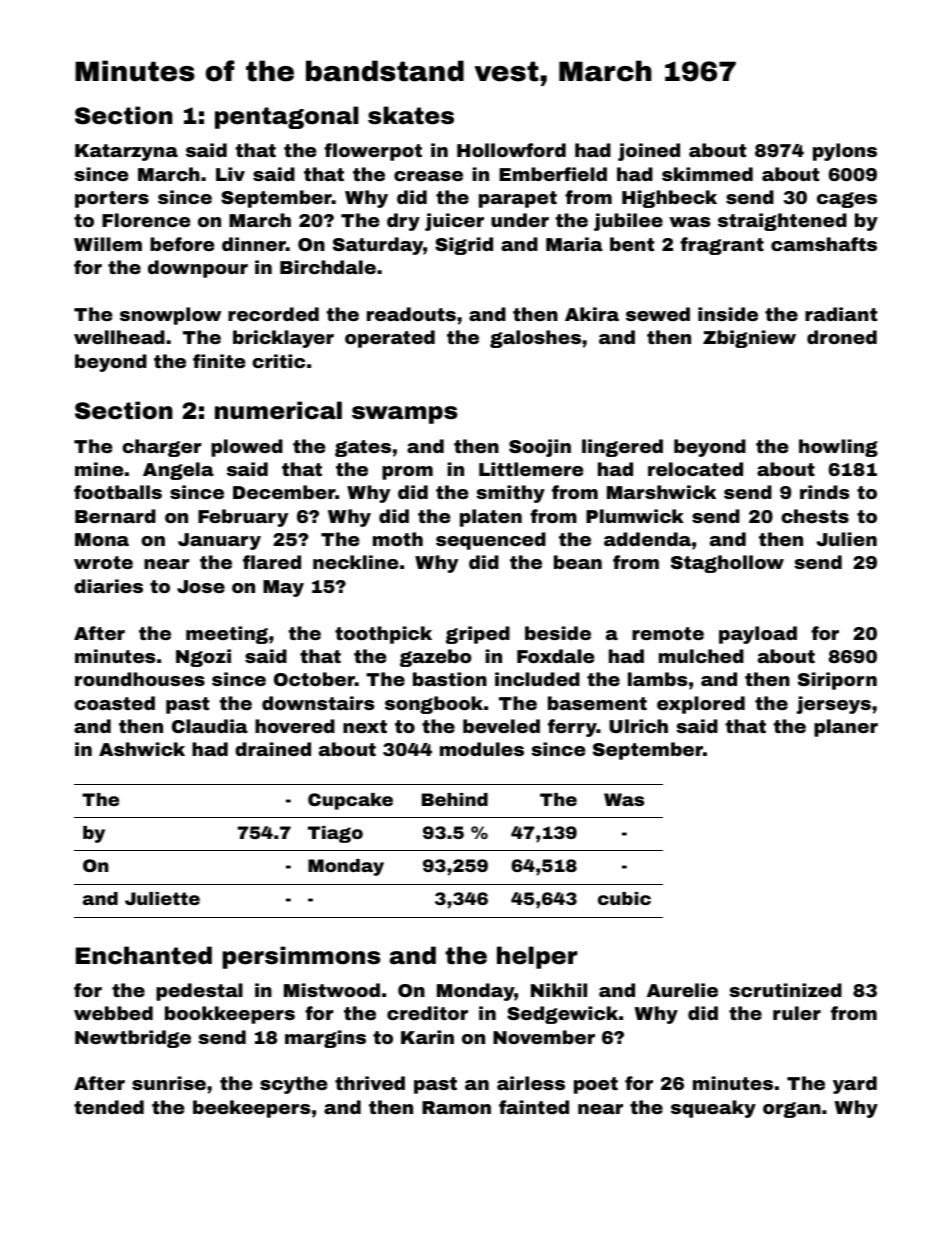  What do you see at coordinates (596, 1085) in the document?
I see `poet` at bounding box center [596, 1085].
